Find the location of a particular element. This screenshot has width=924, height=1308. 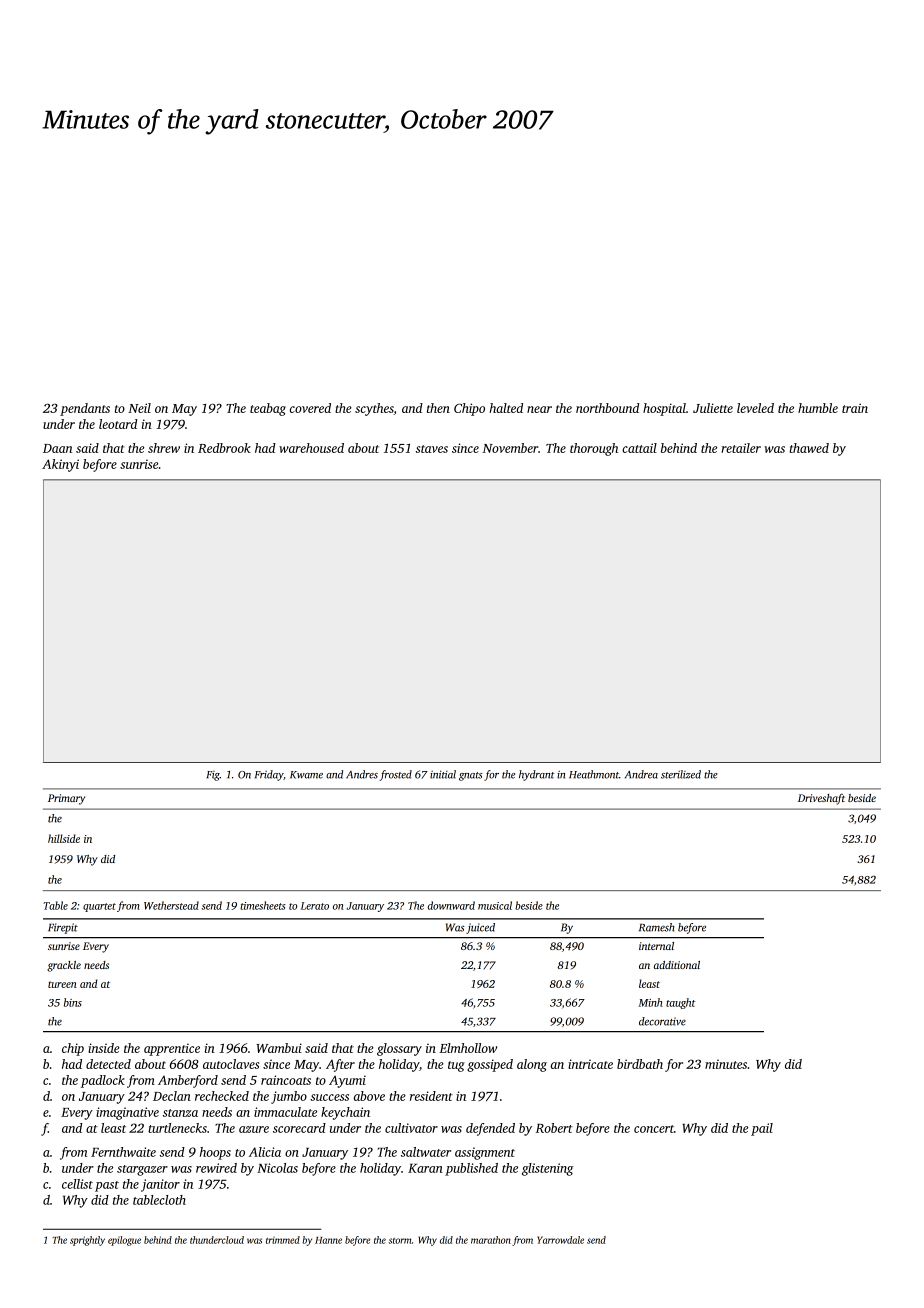

epilogue is located at coordinates (124, 1241).
